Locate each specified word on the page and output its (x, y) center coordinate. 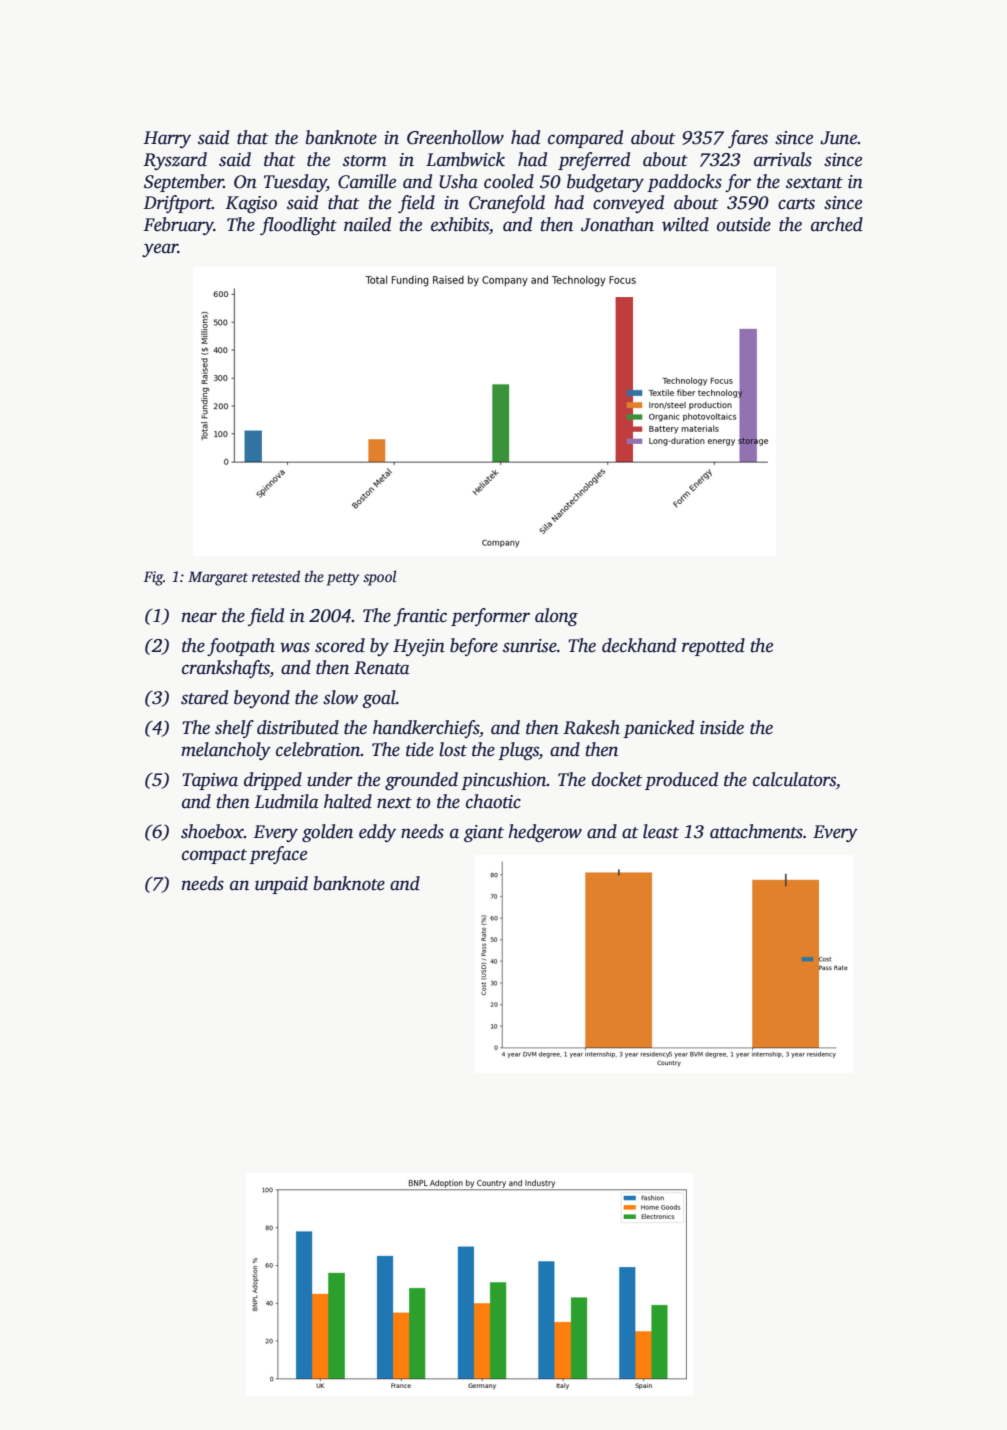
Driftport (178, 204)
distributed (298, 727)
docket (617, 779)
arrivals (783, 159)
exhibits (460, 224)
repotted (713, 647)
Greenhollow (455, 137)
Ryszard (175, 161)
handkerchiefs (426, 729)
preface (278, 855)
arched (837, 224)
